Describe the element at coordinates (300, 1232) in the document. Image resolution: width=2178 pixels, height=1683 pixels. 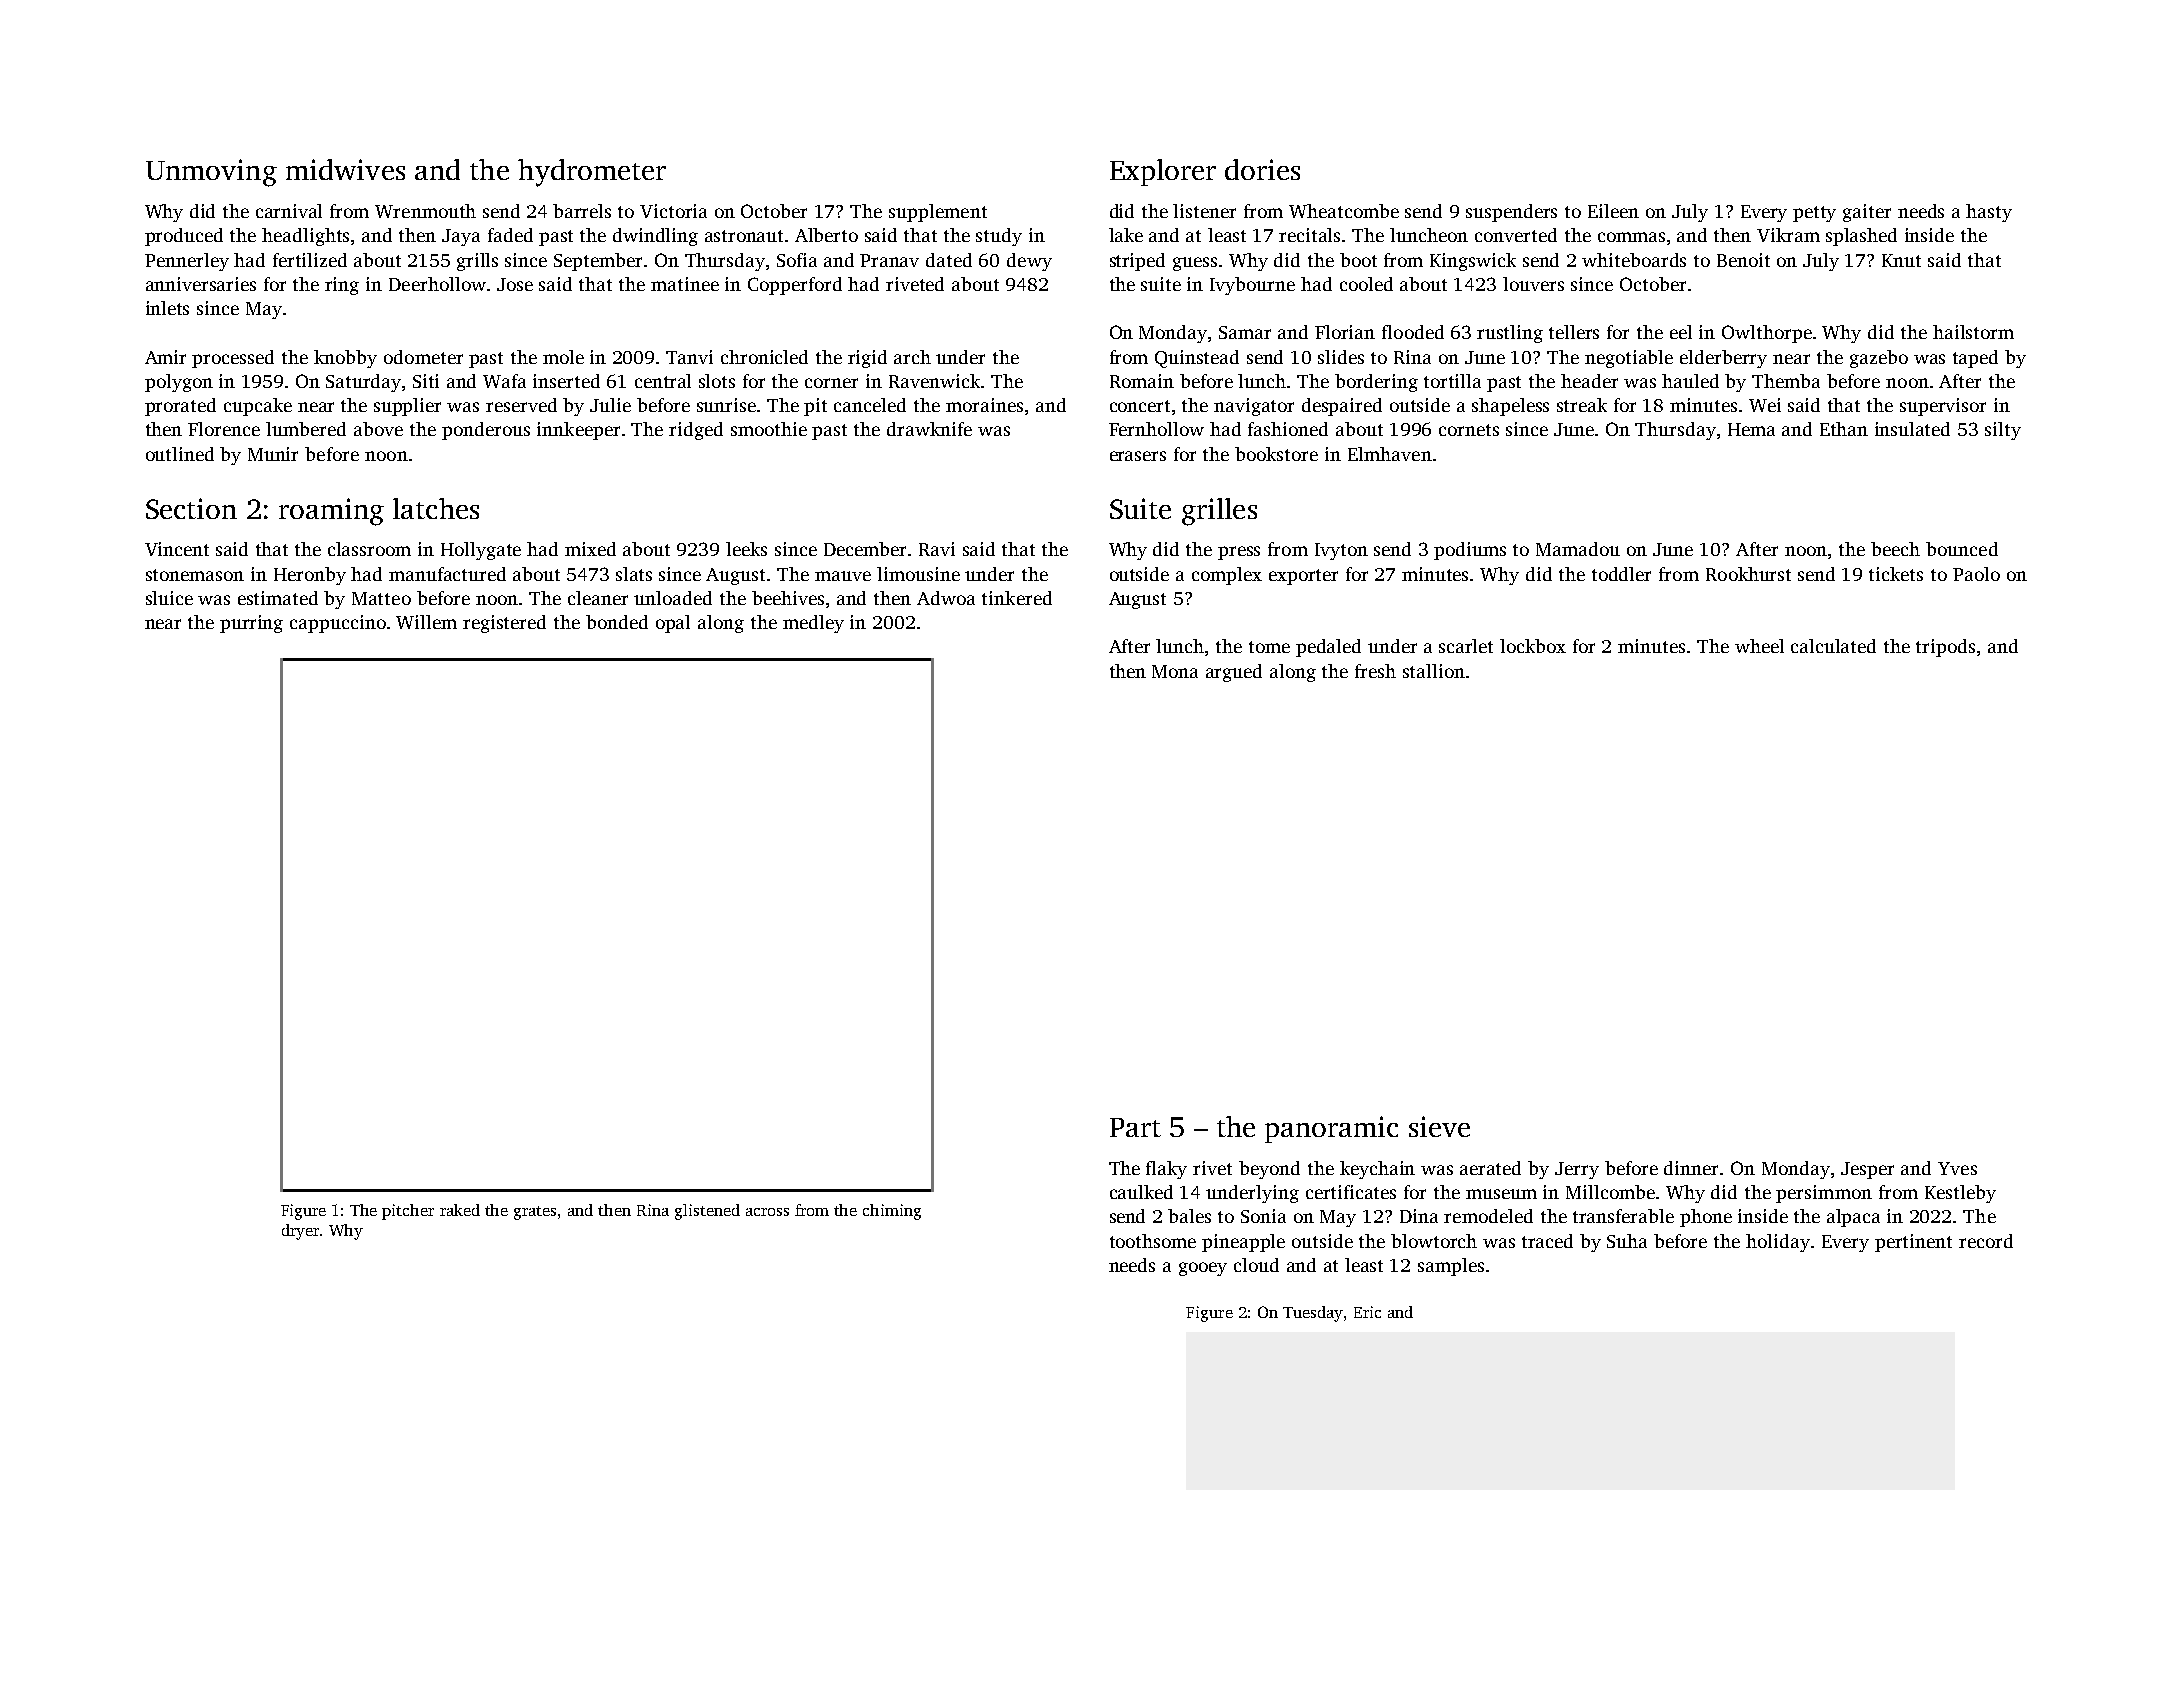
I see `dryer` at that location.
